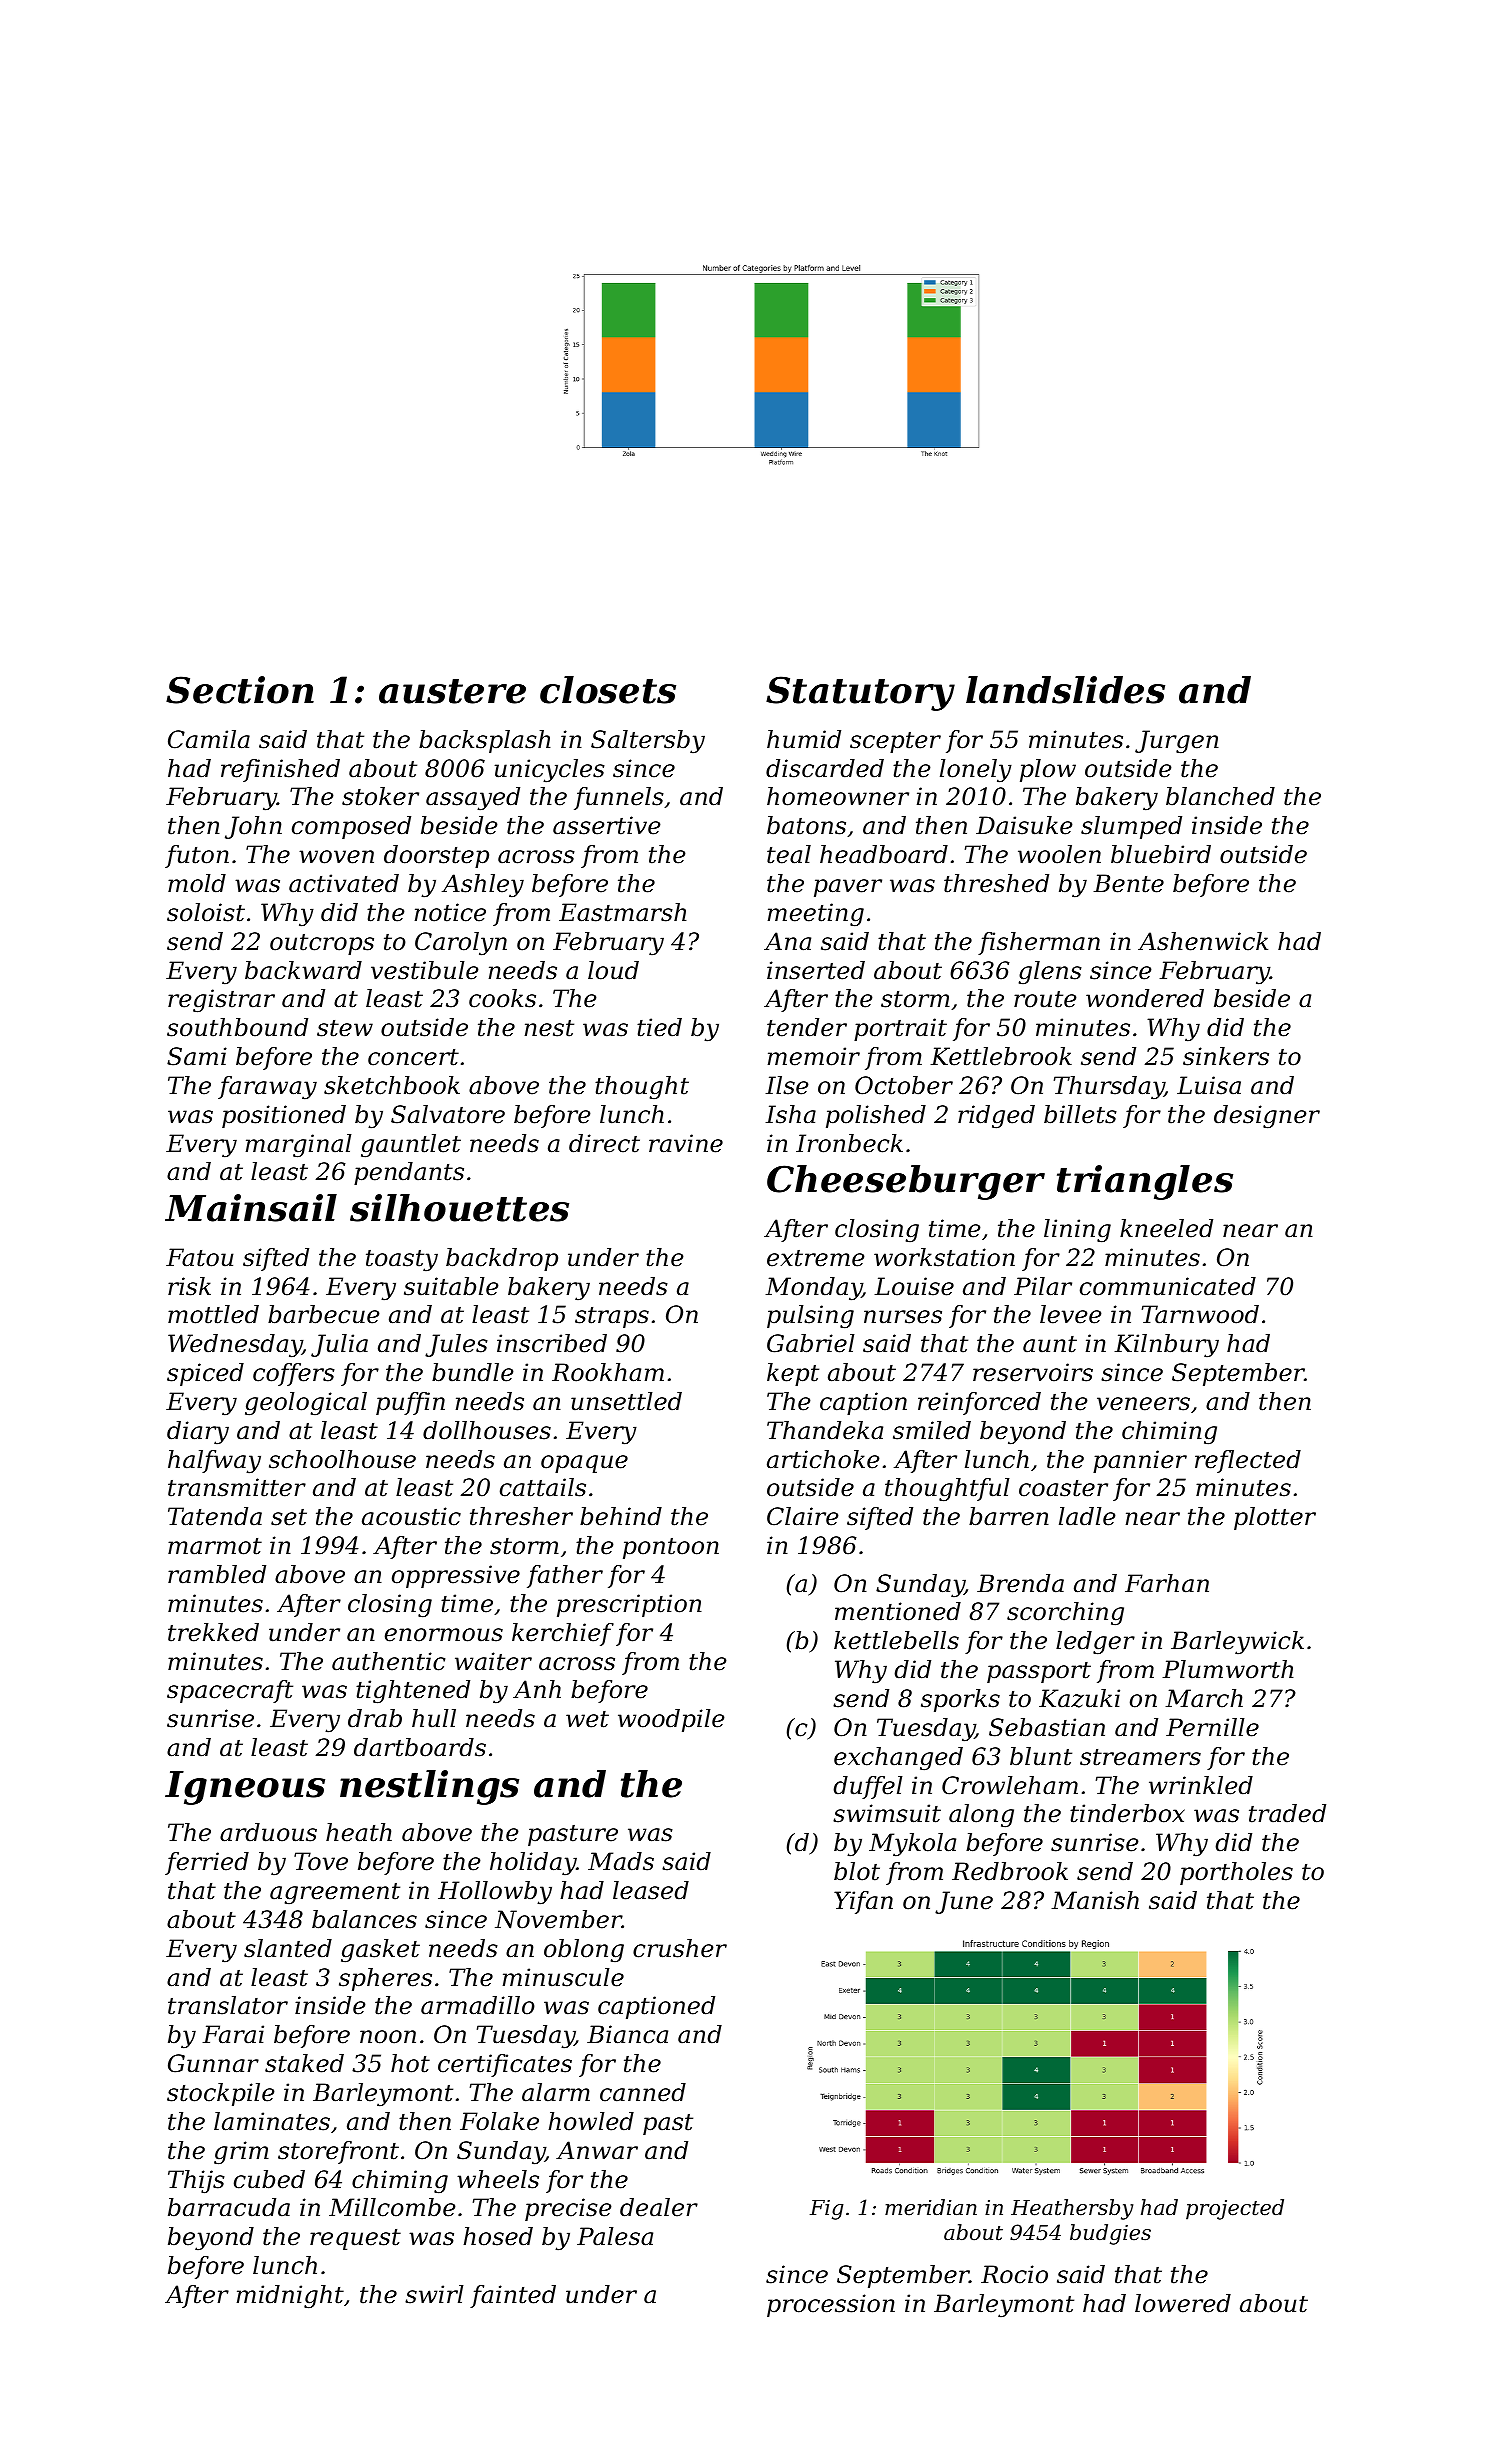 Image resolution: width=1496 pixels, height=2464 pixels. Describe the element at coordinates (996, 883) in the image. I see `threshed` at that location.
